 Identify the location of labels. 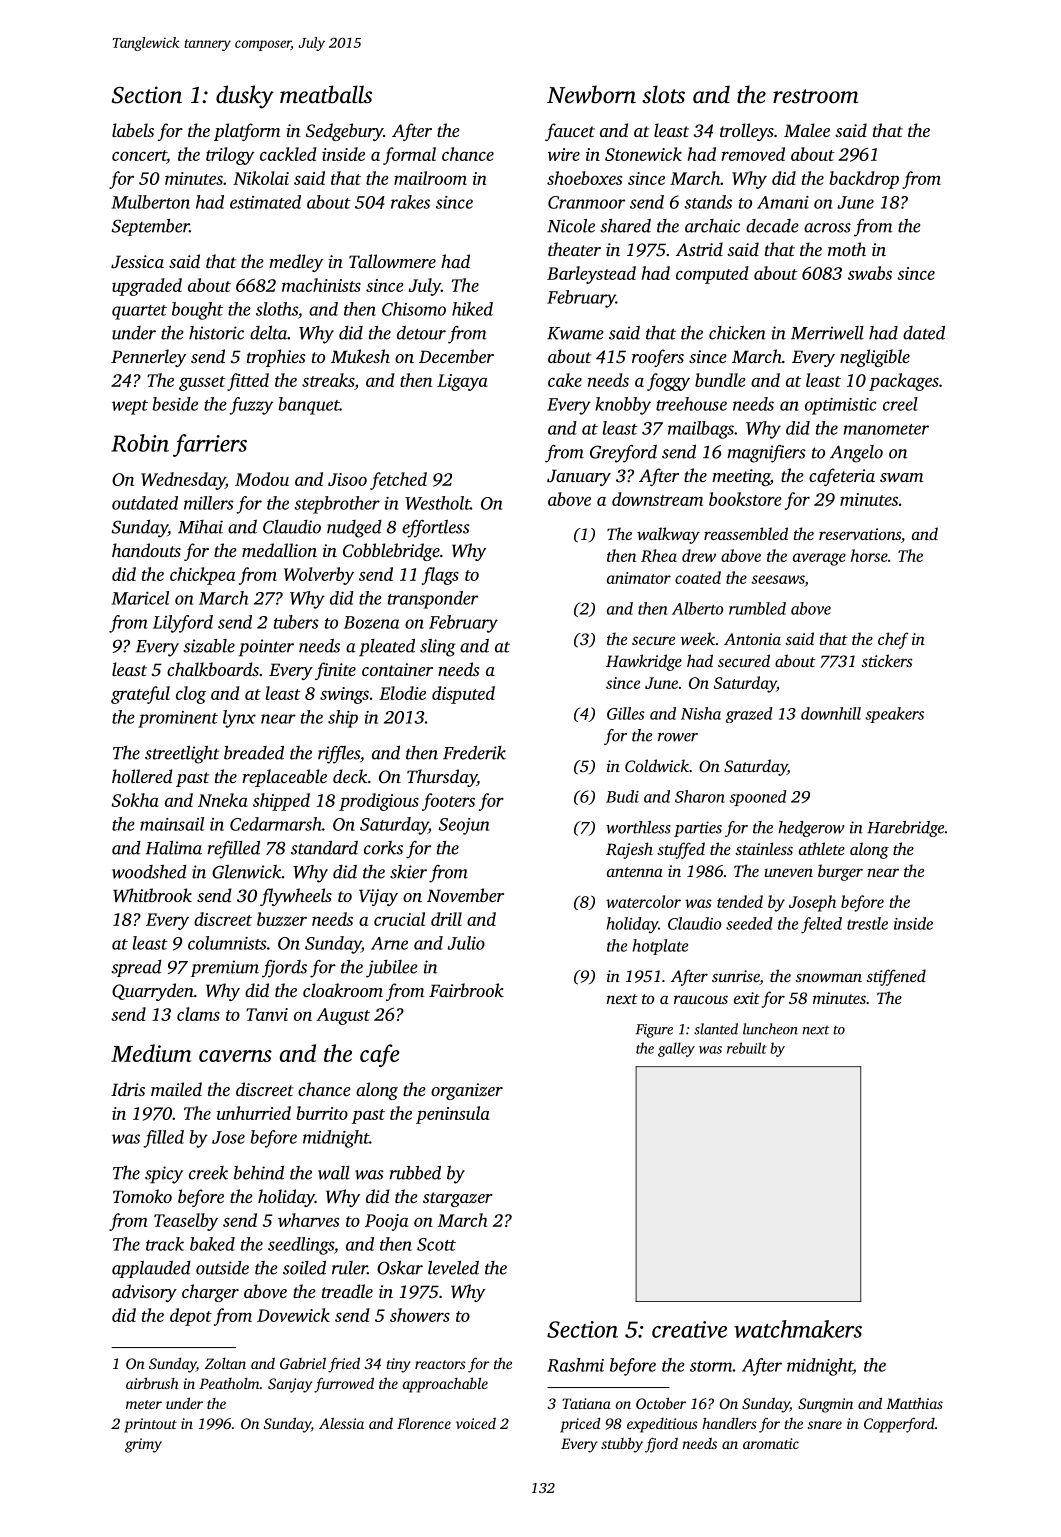
(133, 130).
